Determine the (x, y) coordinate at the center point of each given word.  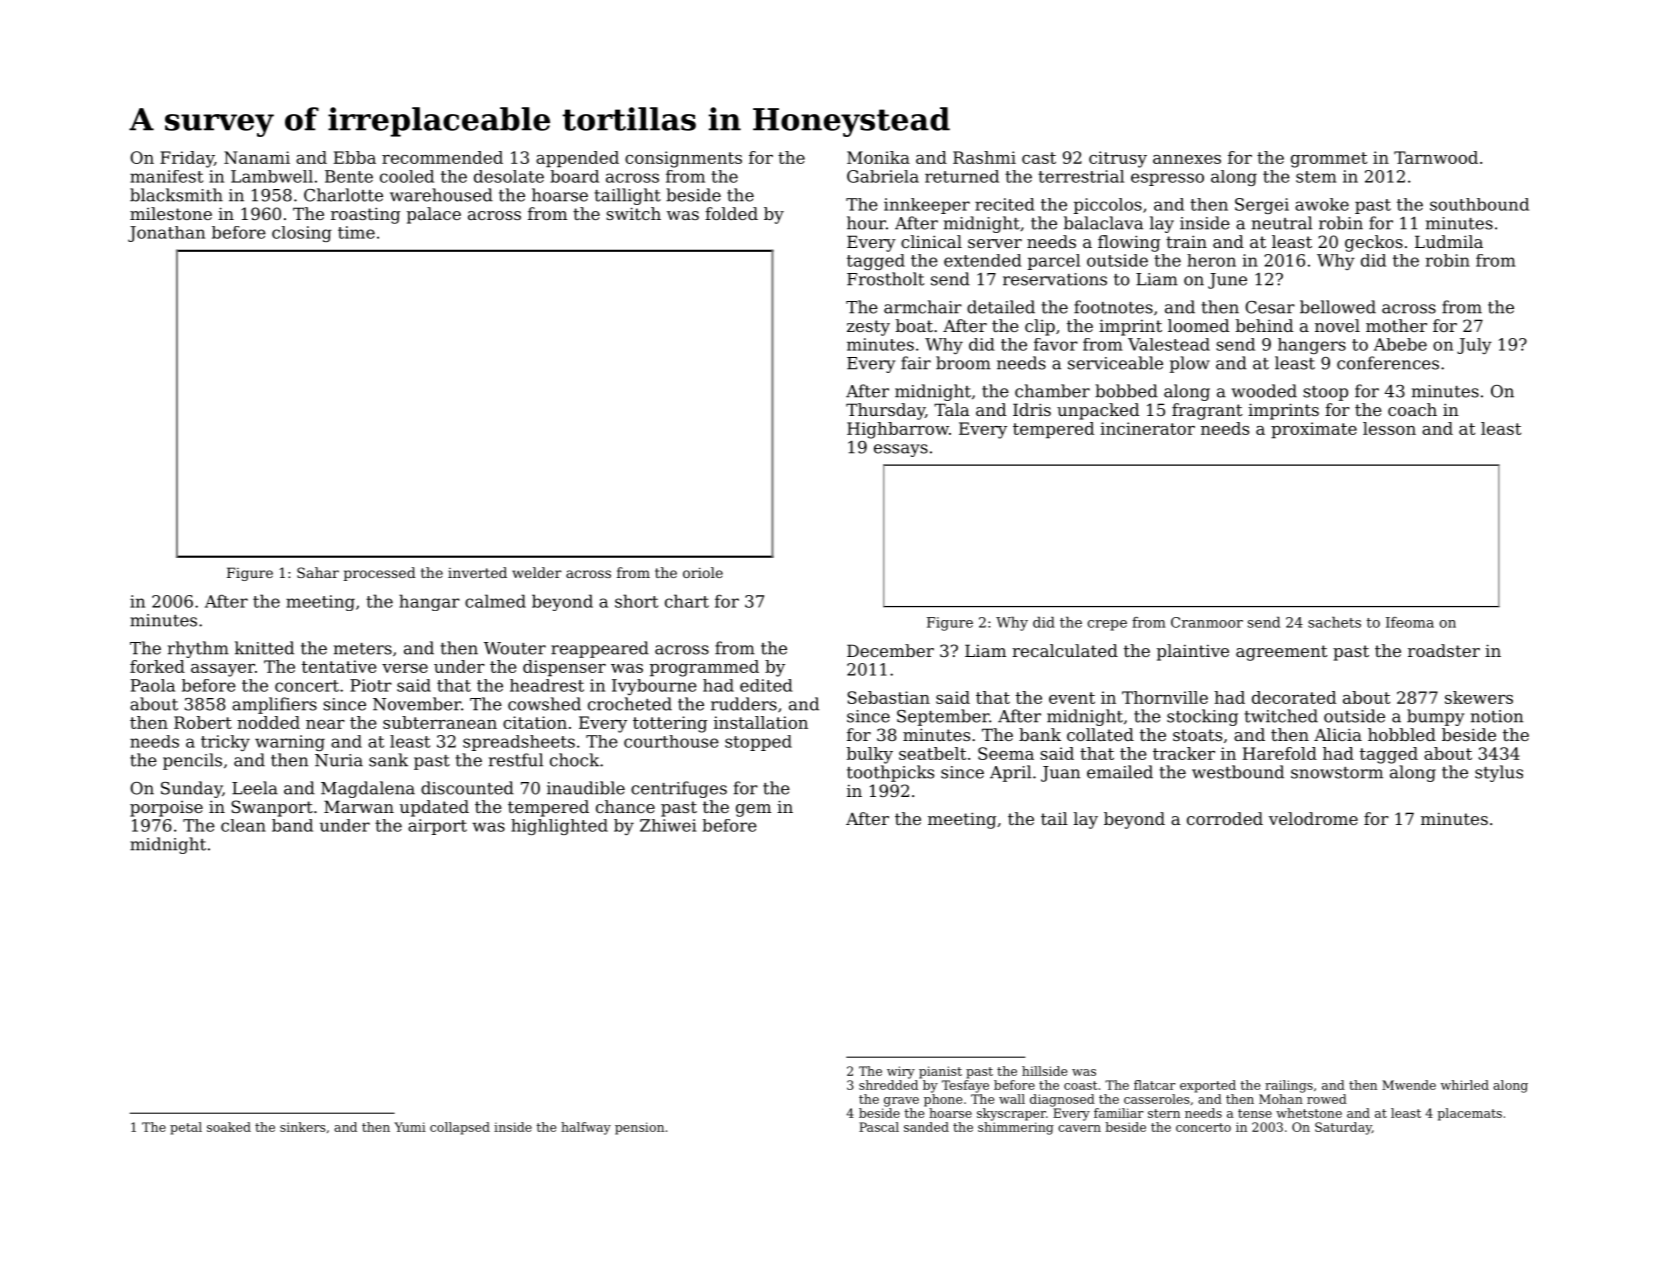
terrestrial (1081, 176)
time (356, 232)
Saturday (1343, 1128)
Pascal (879, 1127)
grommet (1329, 160)
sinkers (302, 1127)
